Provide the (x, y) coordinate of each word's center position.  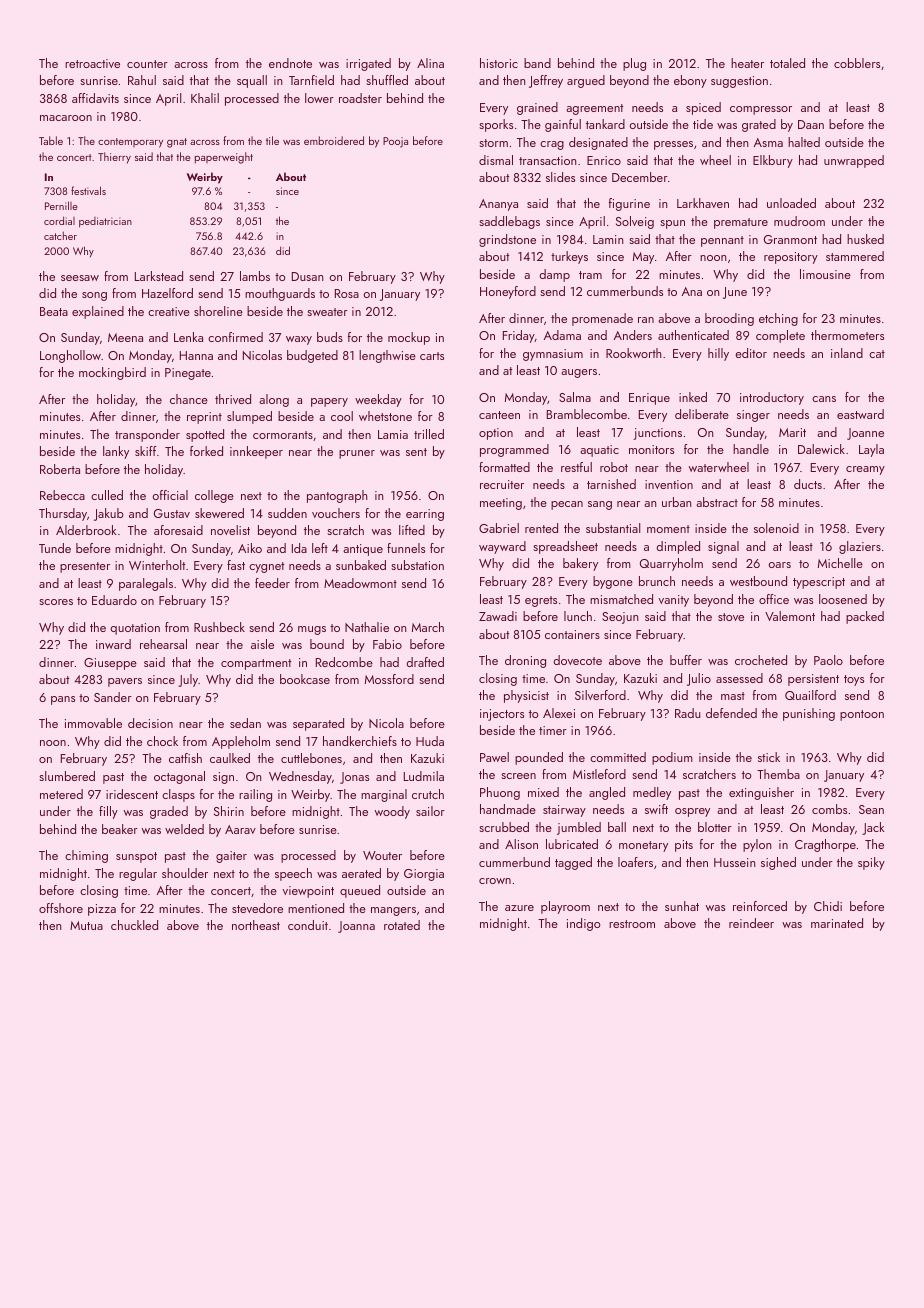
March (428, 627)
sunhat (682, 906)
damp (554, 275)
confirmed (235, 337)
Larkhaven (703, 203)
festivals (88, 190)
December (640, 177)
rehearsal (163, 644)
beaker (120, 829)
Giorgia (424, 875)
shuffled (387, 80)
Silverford (600, 695)
